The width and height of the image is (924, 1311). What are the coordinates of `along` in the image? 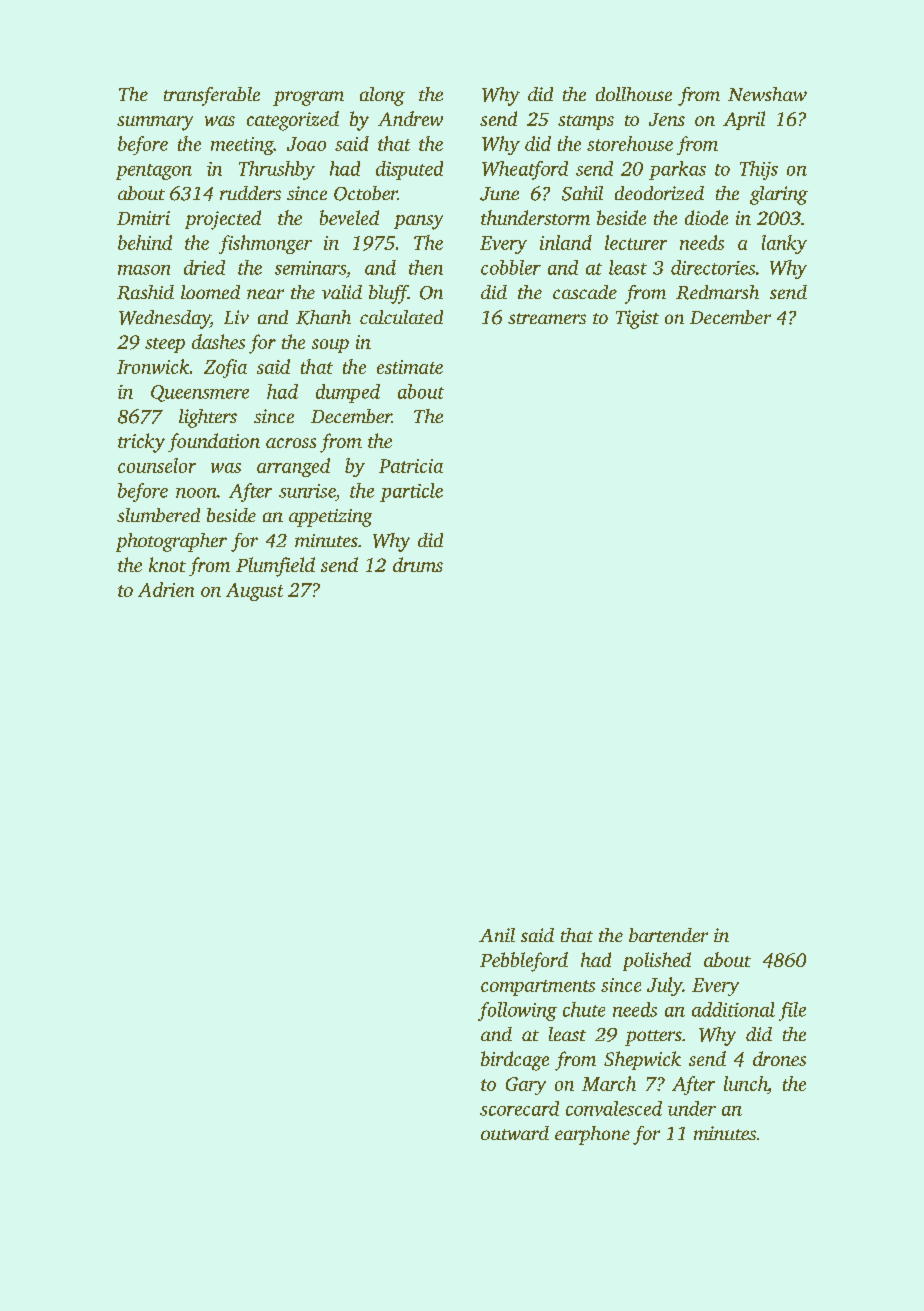 It's located at (382, 96).
